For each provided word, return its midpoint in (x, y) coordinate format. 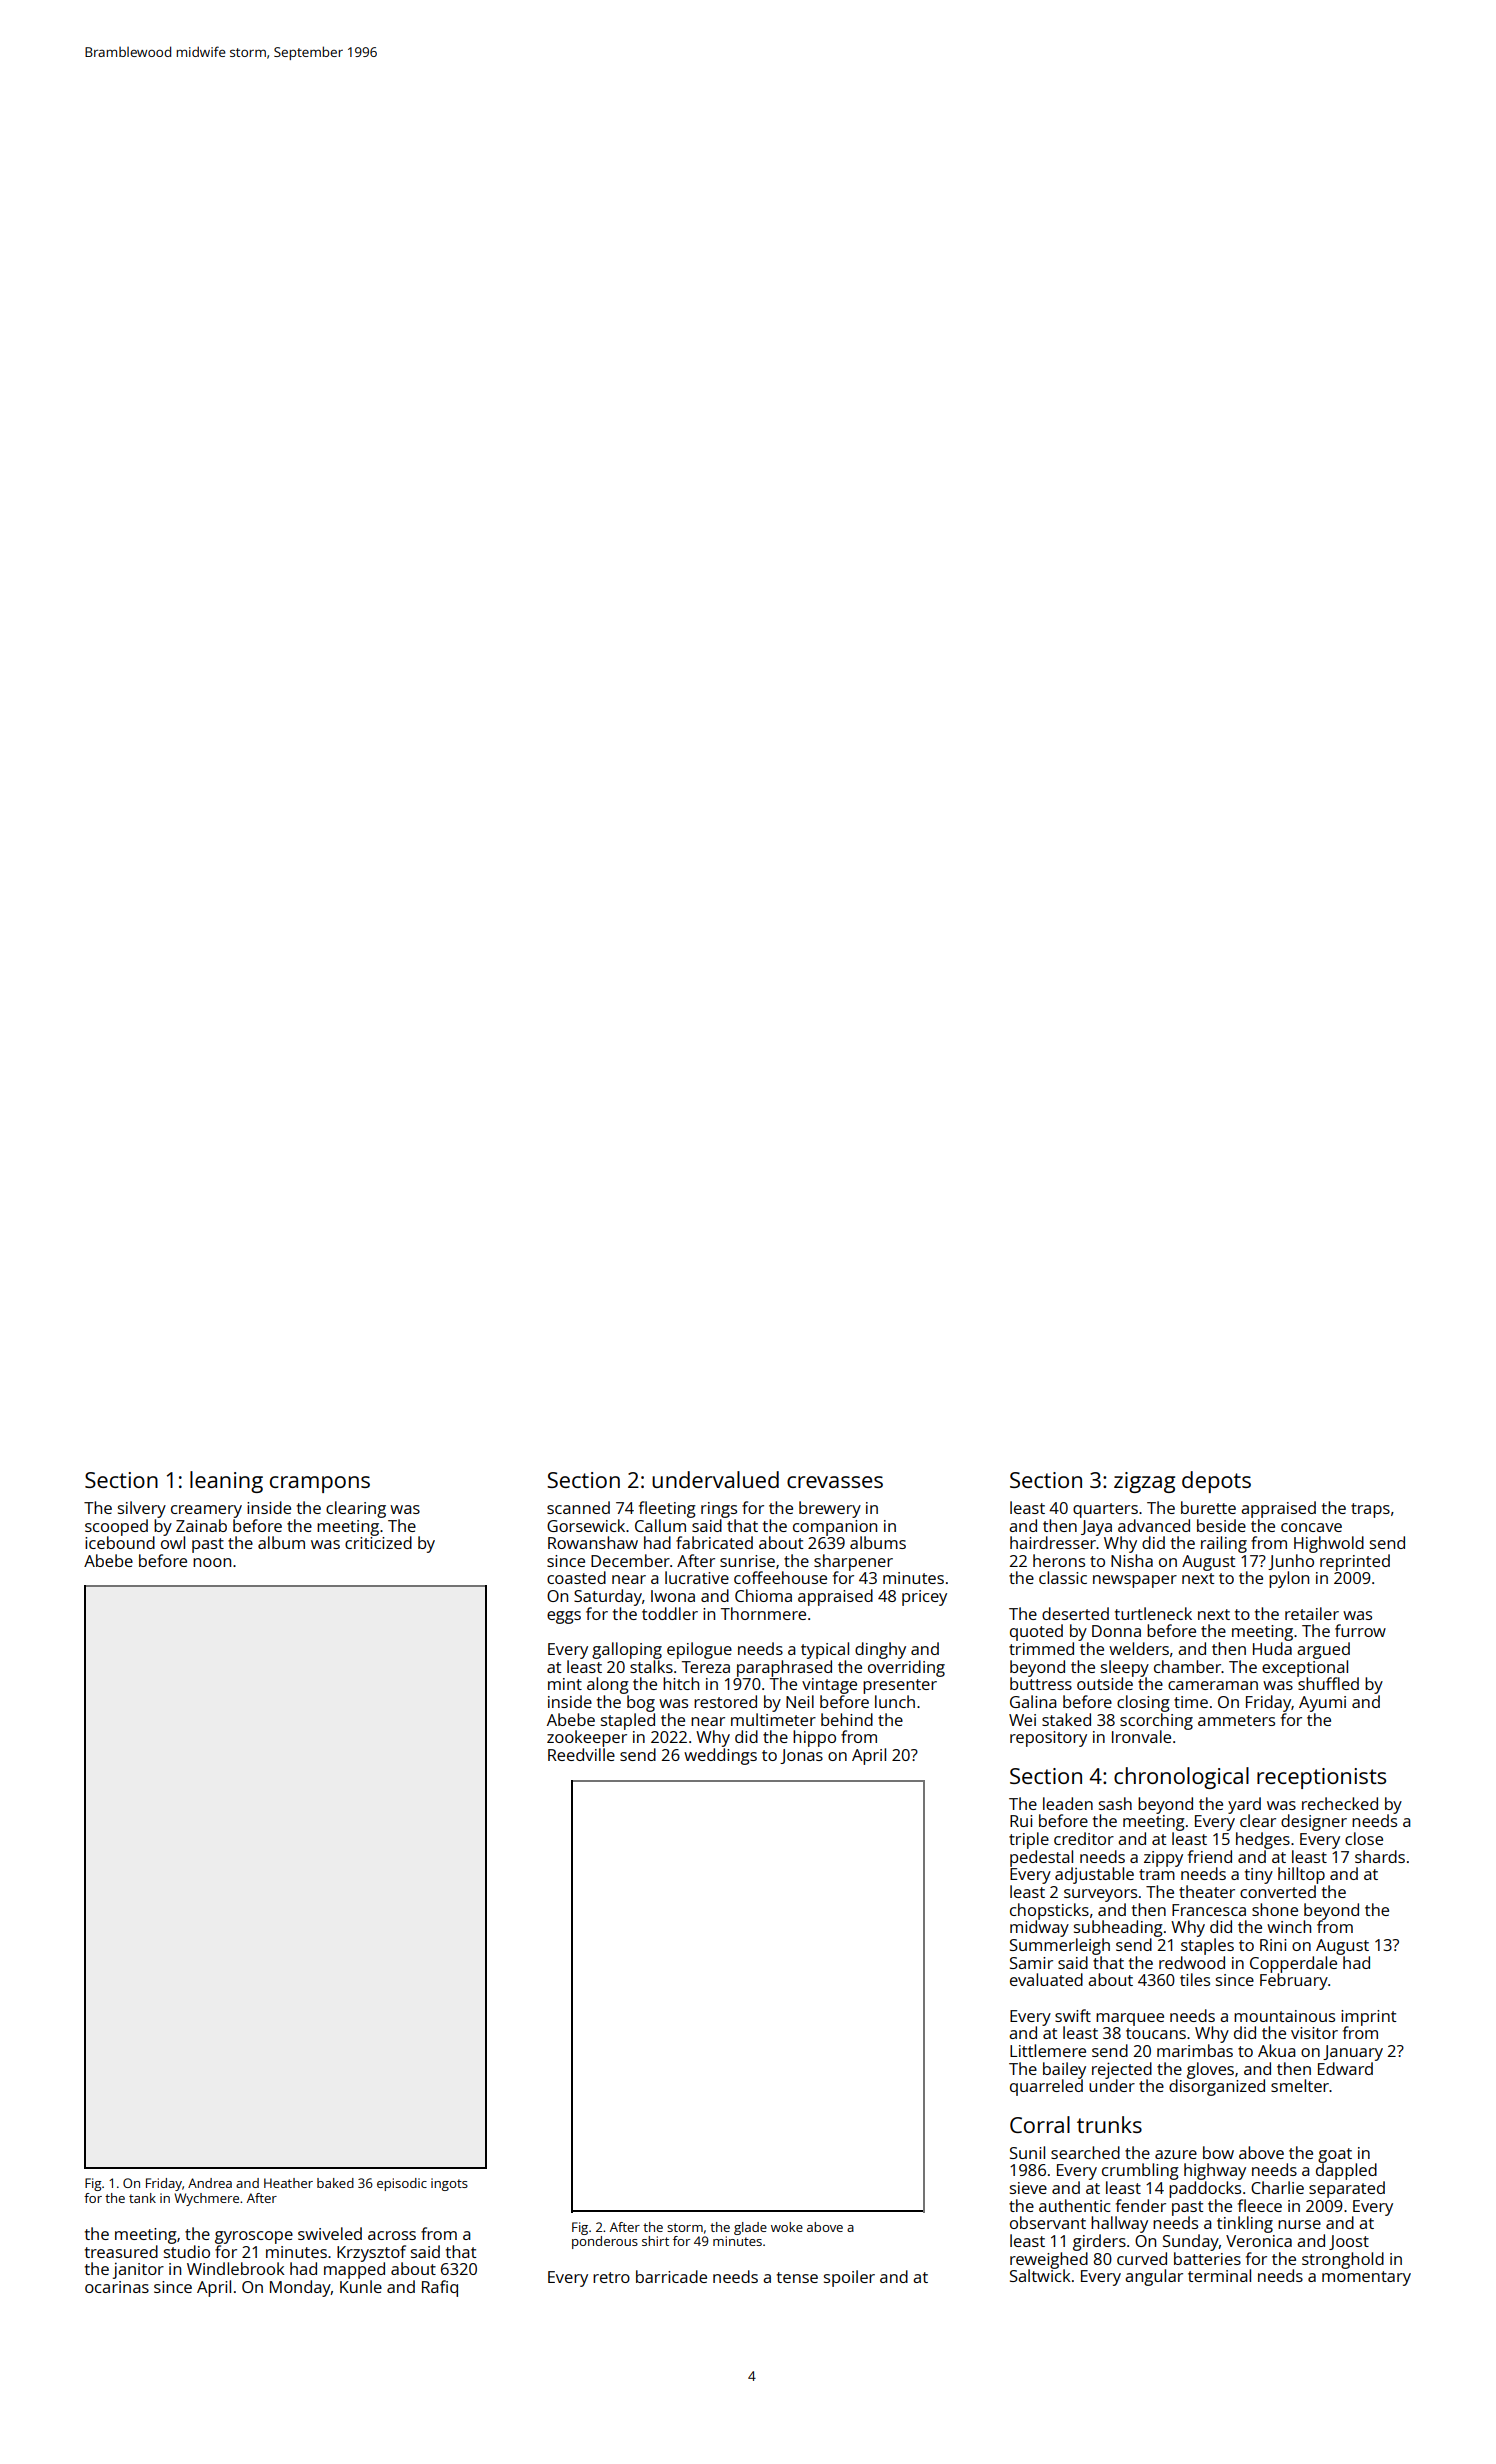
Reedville (581, 1754)
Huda (1272, 1648)
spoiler (849, 2278)
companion (835, 1528)
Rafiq (440, 2288)
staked (1066, 1719)
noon (212, 1562)
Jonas (801, 1756)
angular (1154, 2277)
